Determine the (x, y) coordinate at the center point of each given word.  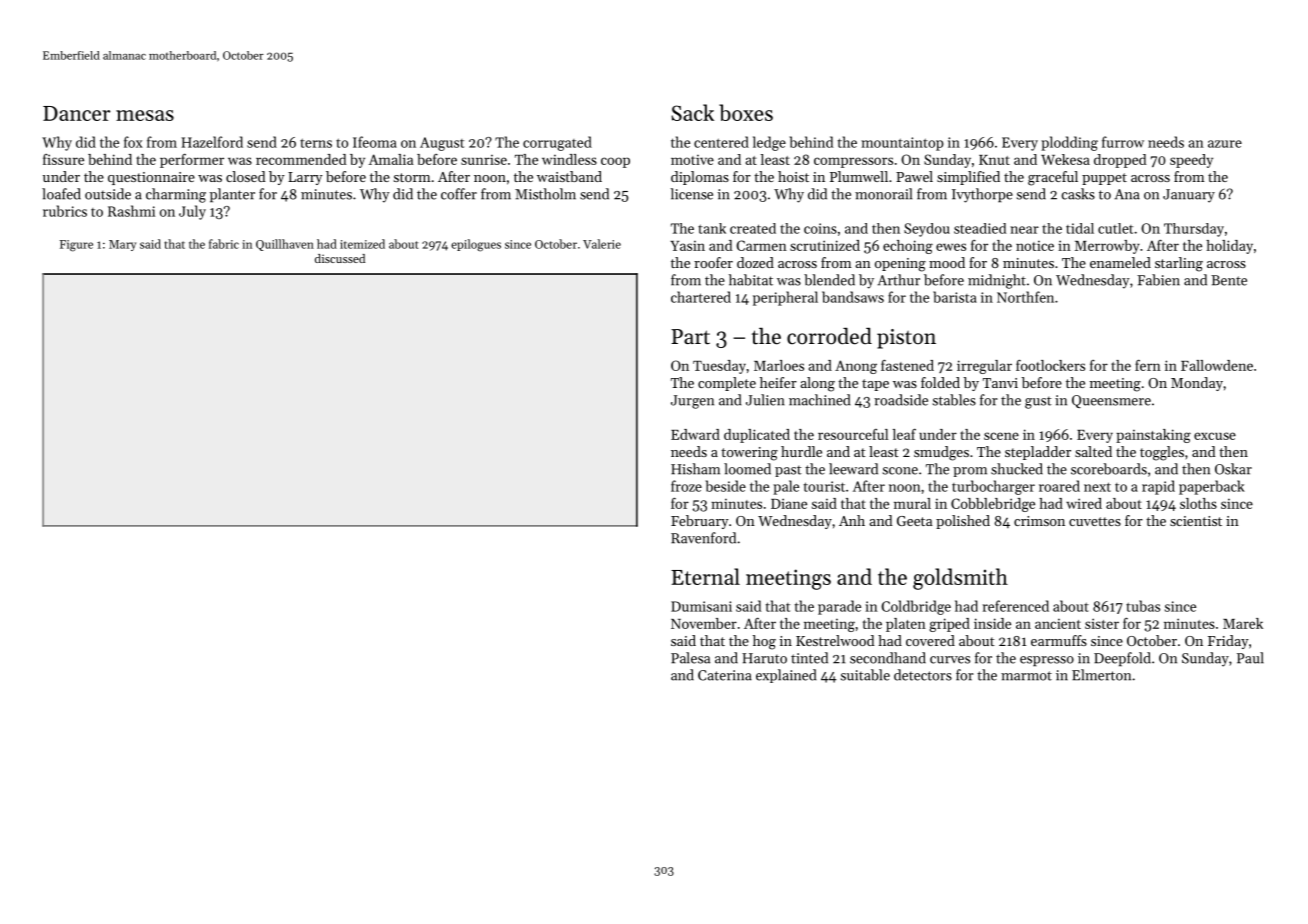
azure (1225, 144)
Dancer (76, 113)
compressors (853, 162)
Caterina (725, 675)
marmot (1026, 676)
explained (786, 676)
